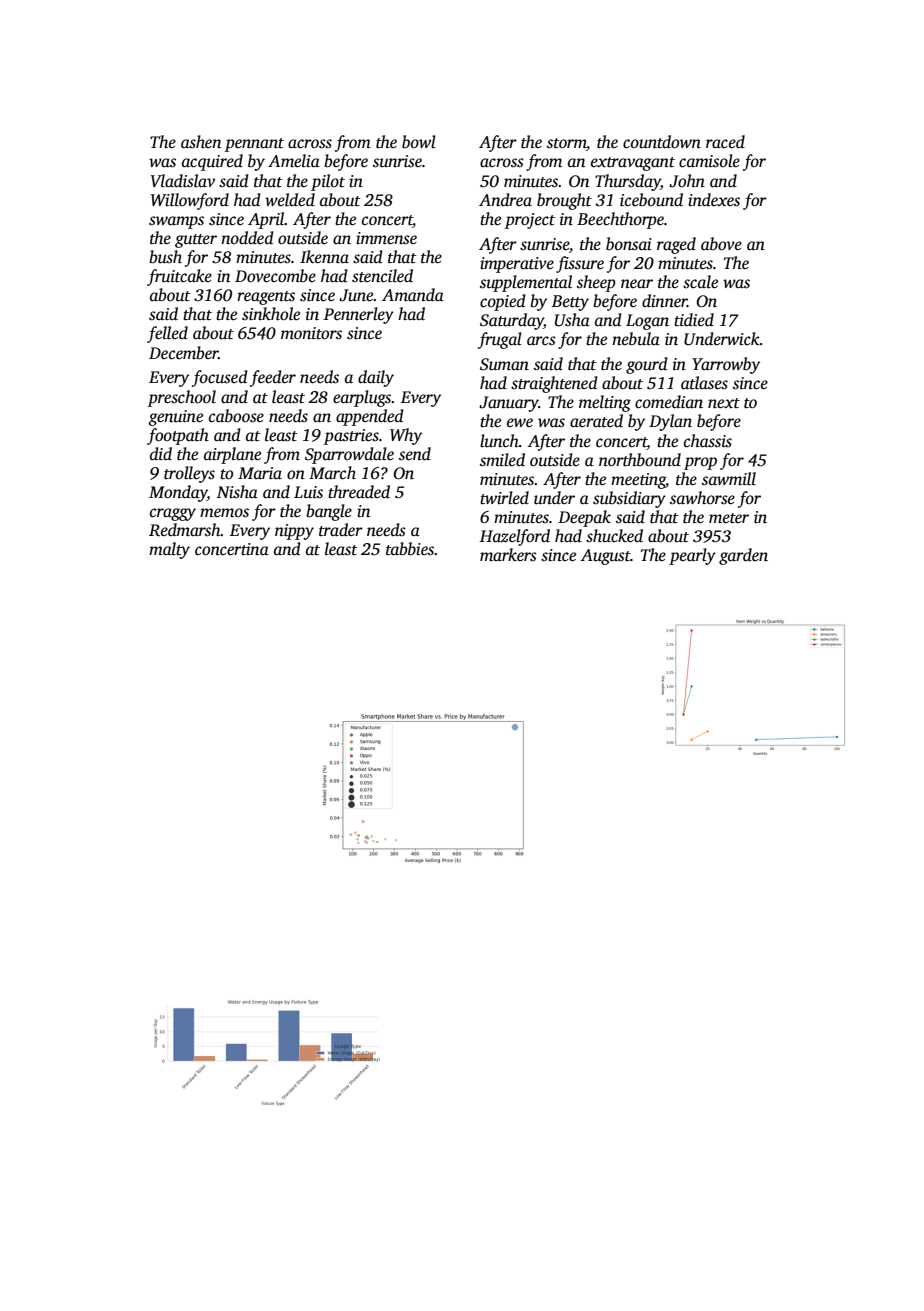 This page has height=1311, width=924. What do you see at coordinates (419, 141) in the page?
I see `bowl` at bounding box center [419, 141].
